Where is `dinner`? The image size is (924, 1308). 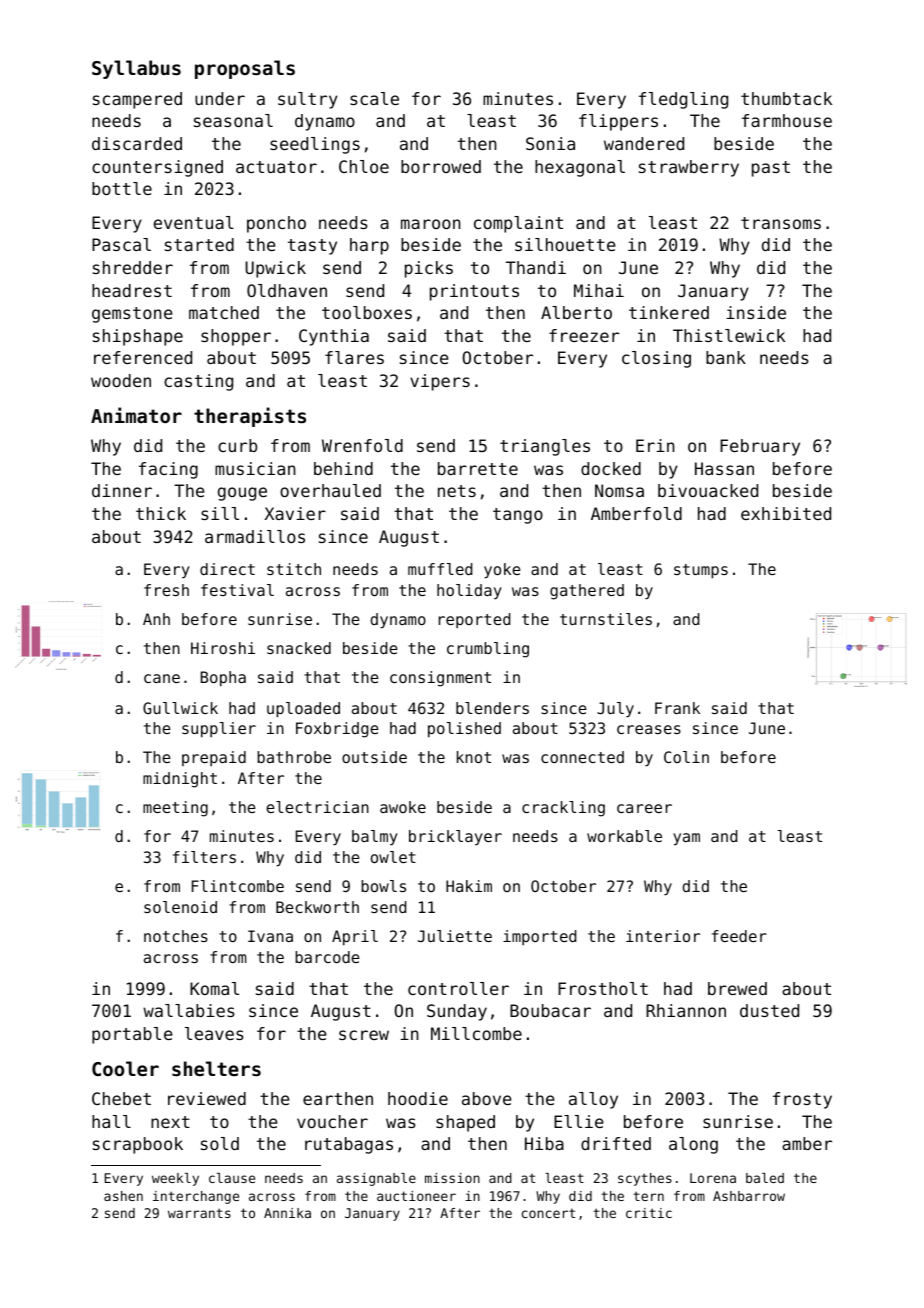
dinner is located at coordinates (122, 490).
